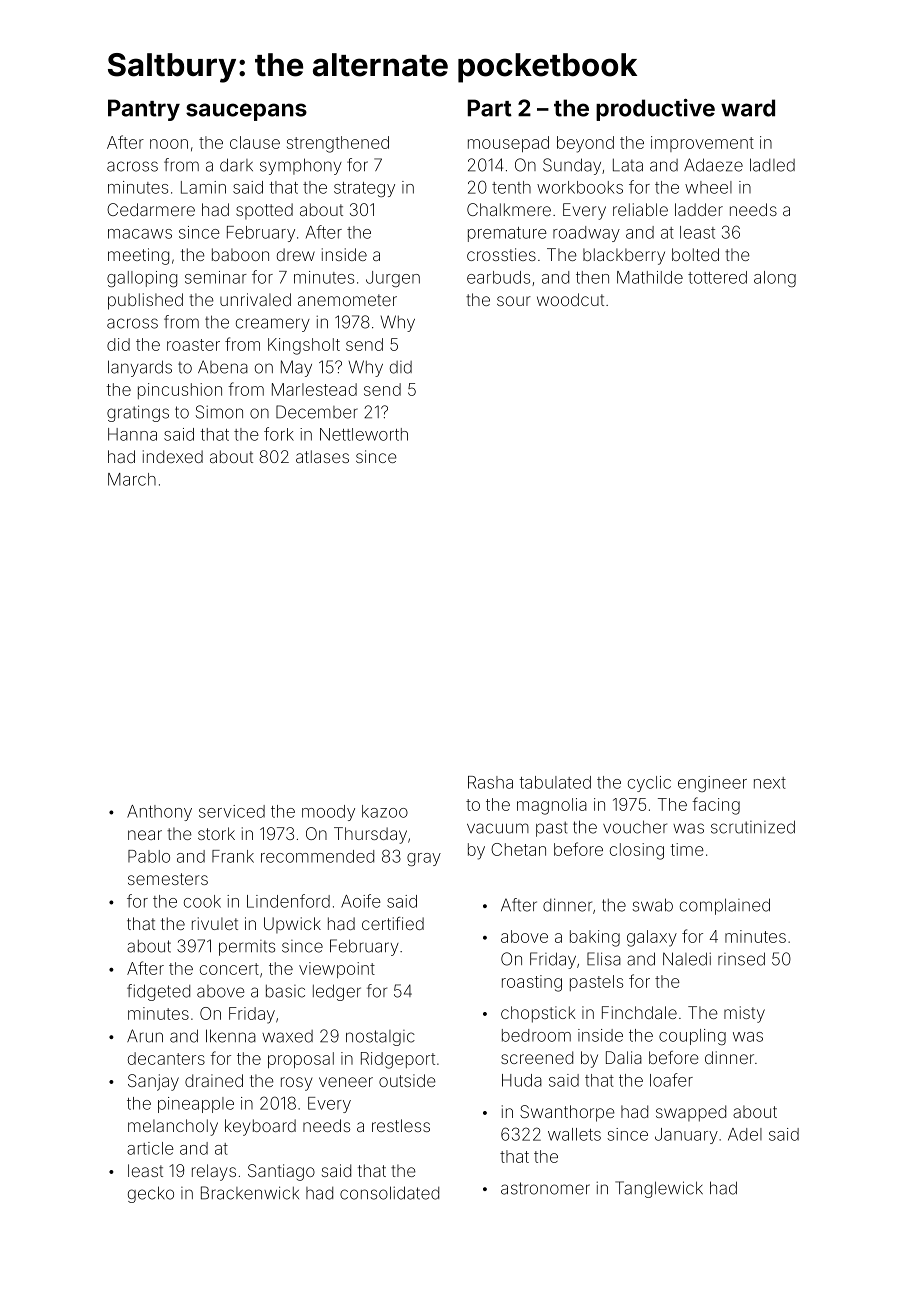 The image size is (908, 1316). I want to click on Part, so click(489, 108).
